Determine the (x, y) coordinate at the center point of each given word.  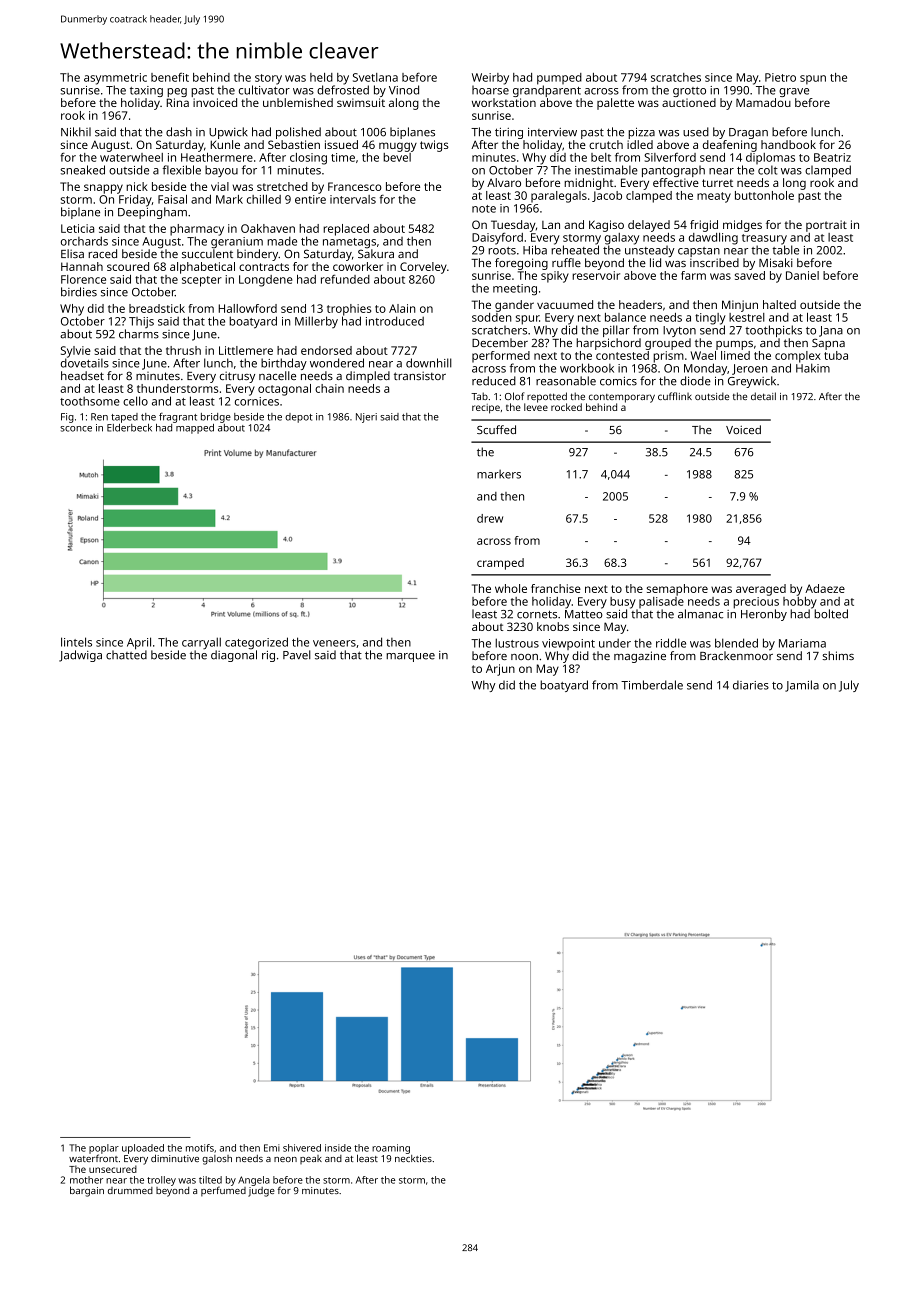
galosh (217, 1160)
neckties (413, 1158)
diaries (751, 685)
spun (813, 80)
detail (763, 396)
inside (338, 1148)
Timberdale (652, 685)
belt (601, 157)
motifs (200, 1148)
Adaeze (825, 588)
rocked (566, 407)
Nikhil (76, 132)
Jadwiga (80, 656)
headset (82, 375)
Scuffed (496, 429)
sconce (76, 429)
